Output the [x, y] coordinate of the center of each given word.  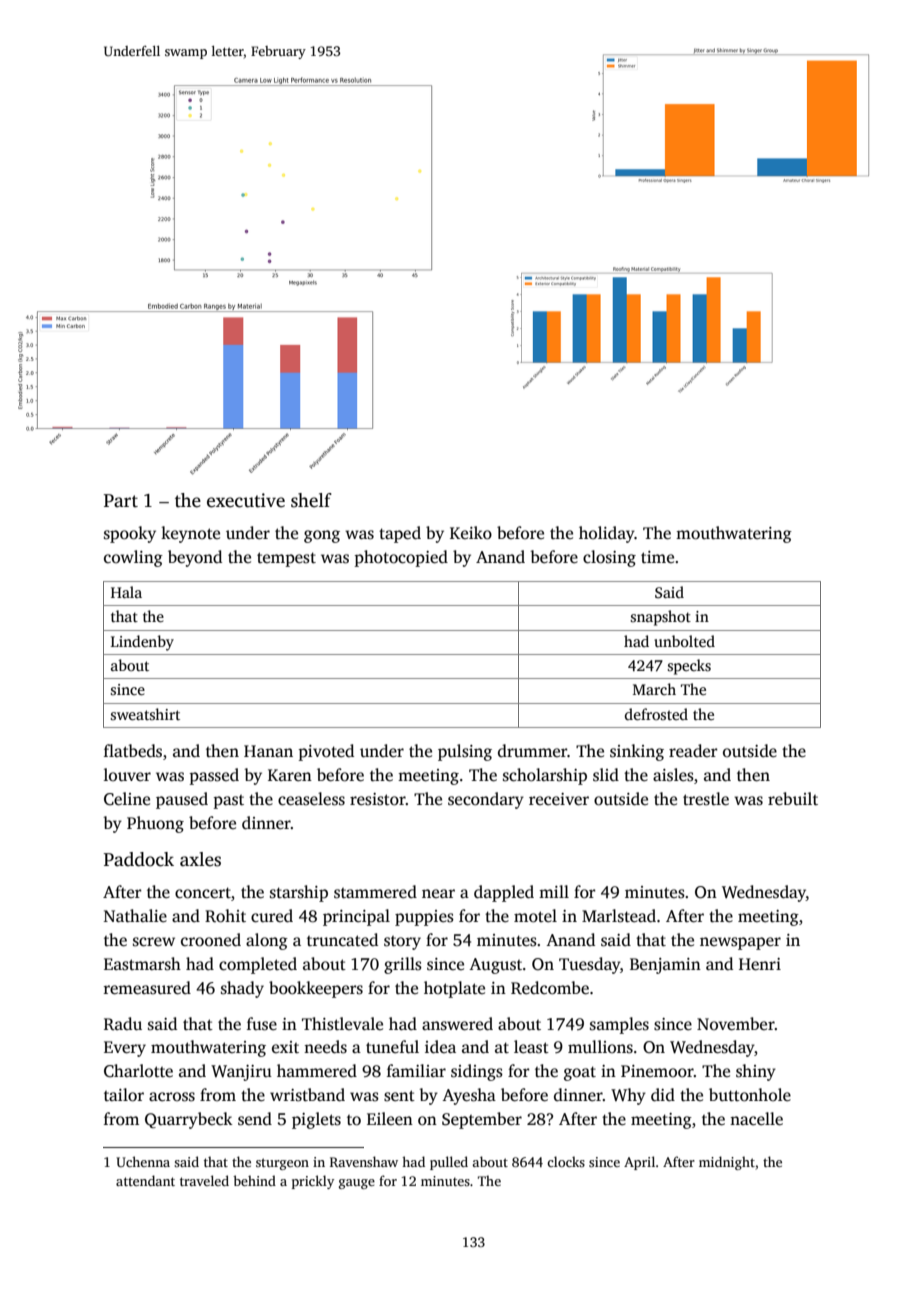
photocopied [401, 558]
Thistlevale [342, 1024]
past [228, 802]
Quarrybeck [189, 1120]
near [438, 893]
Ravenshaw [364, 1161]
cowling [133, 558]
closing [609, 558]
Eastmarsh [142, 964]
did [663, 1095]
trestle [706, 799]
